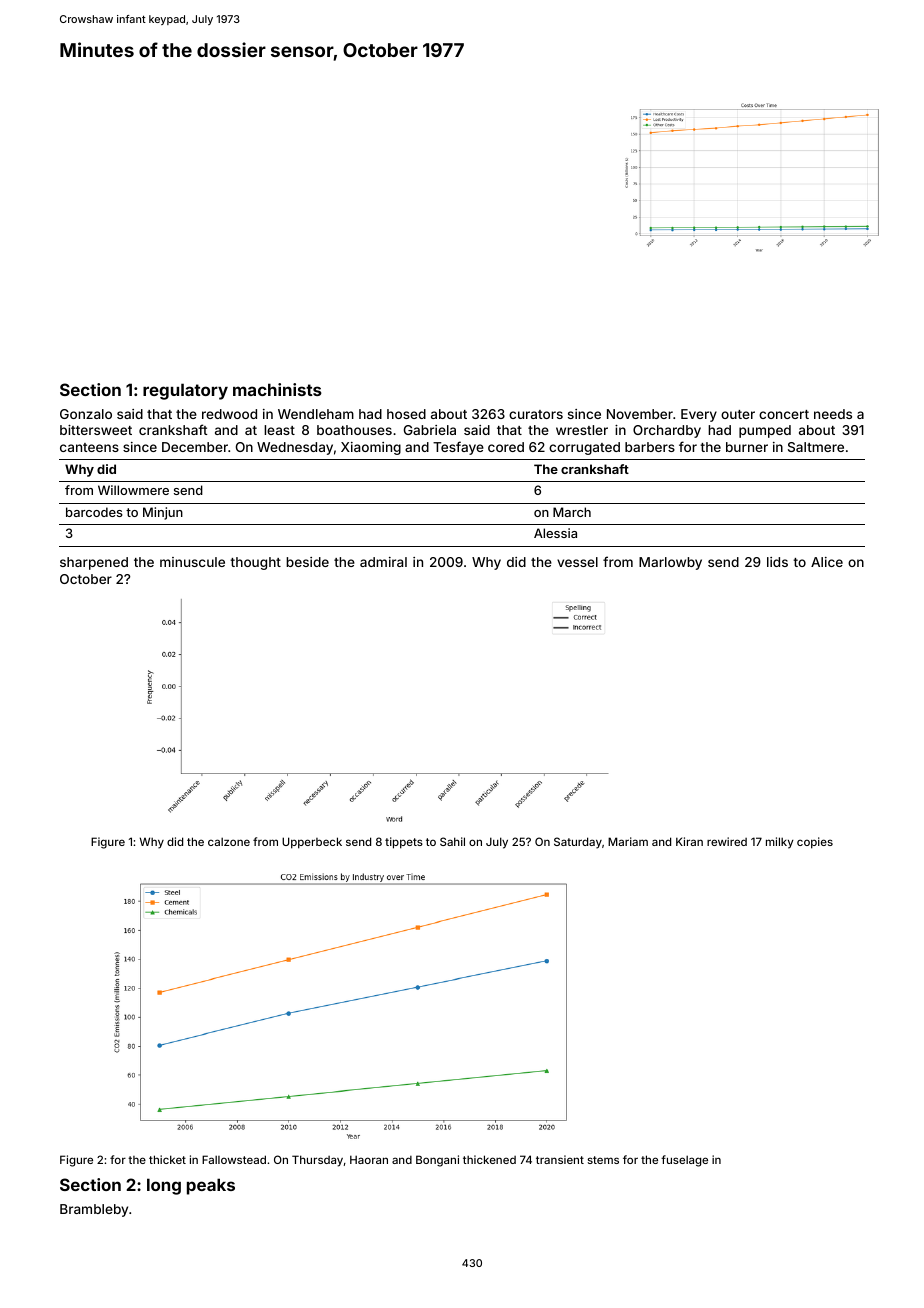 This image has width=924, height=1308. Describe the element at coordinates (536, 414) in the image. I see `curators` at that location.
